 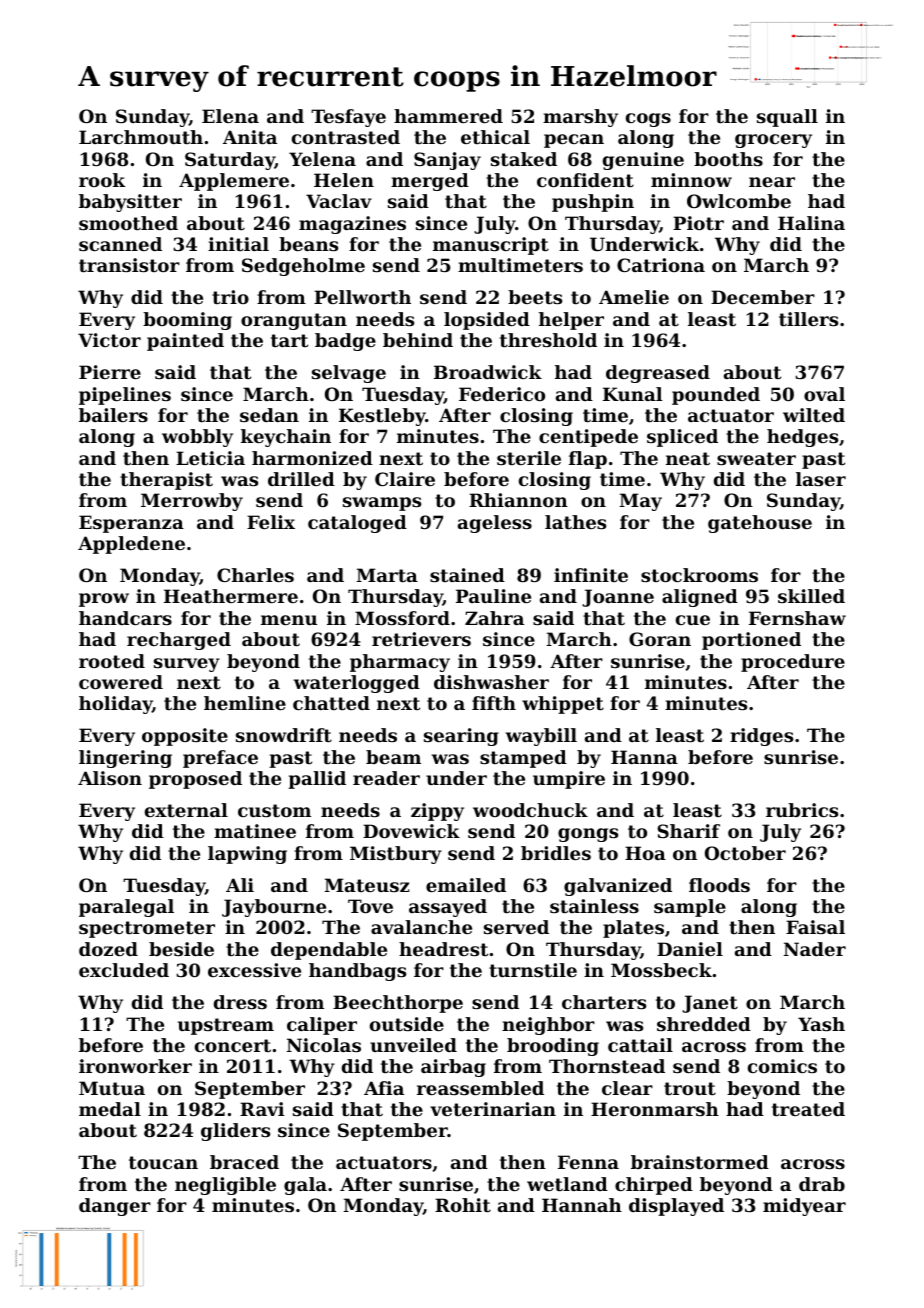 What do you see at coordinates (125, 759) in the page?
I see `lingering` at bounding box center [125, 759].
